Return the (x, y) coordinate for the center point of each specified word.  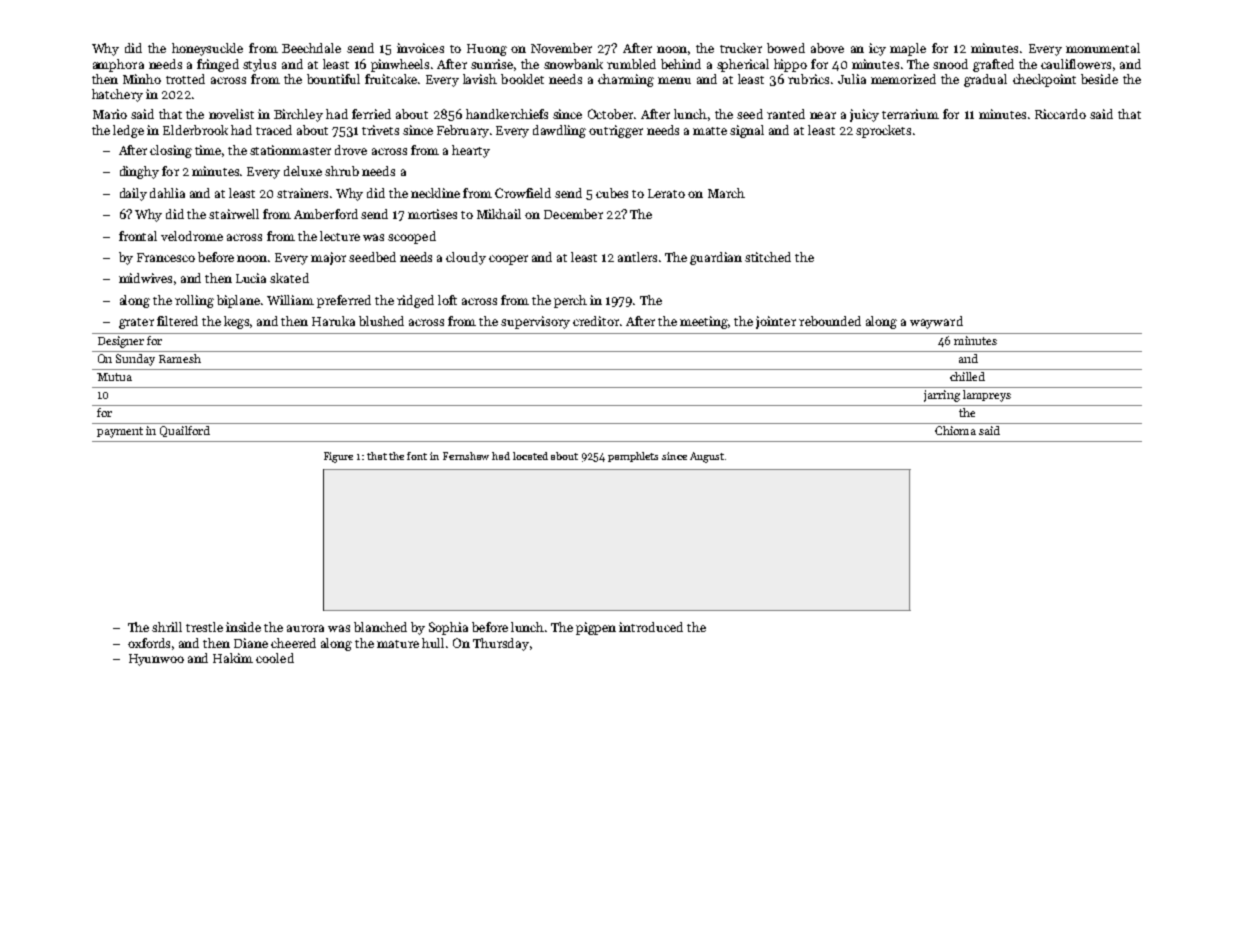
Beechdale (311, 48)
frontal (138, 236)
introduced (651, 627)
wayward (936, 322)
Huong (487, 50)
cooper (508, 260)
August (707, 457)
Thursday (501, 644)
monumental (1103, 48)
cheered (293, 643)
